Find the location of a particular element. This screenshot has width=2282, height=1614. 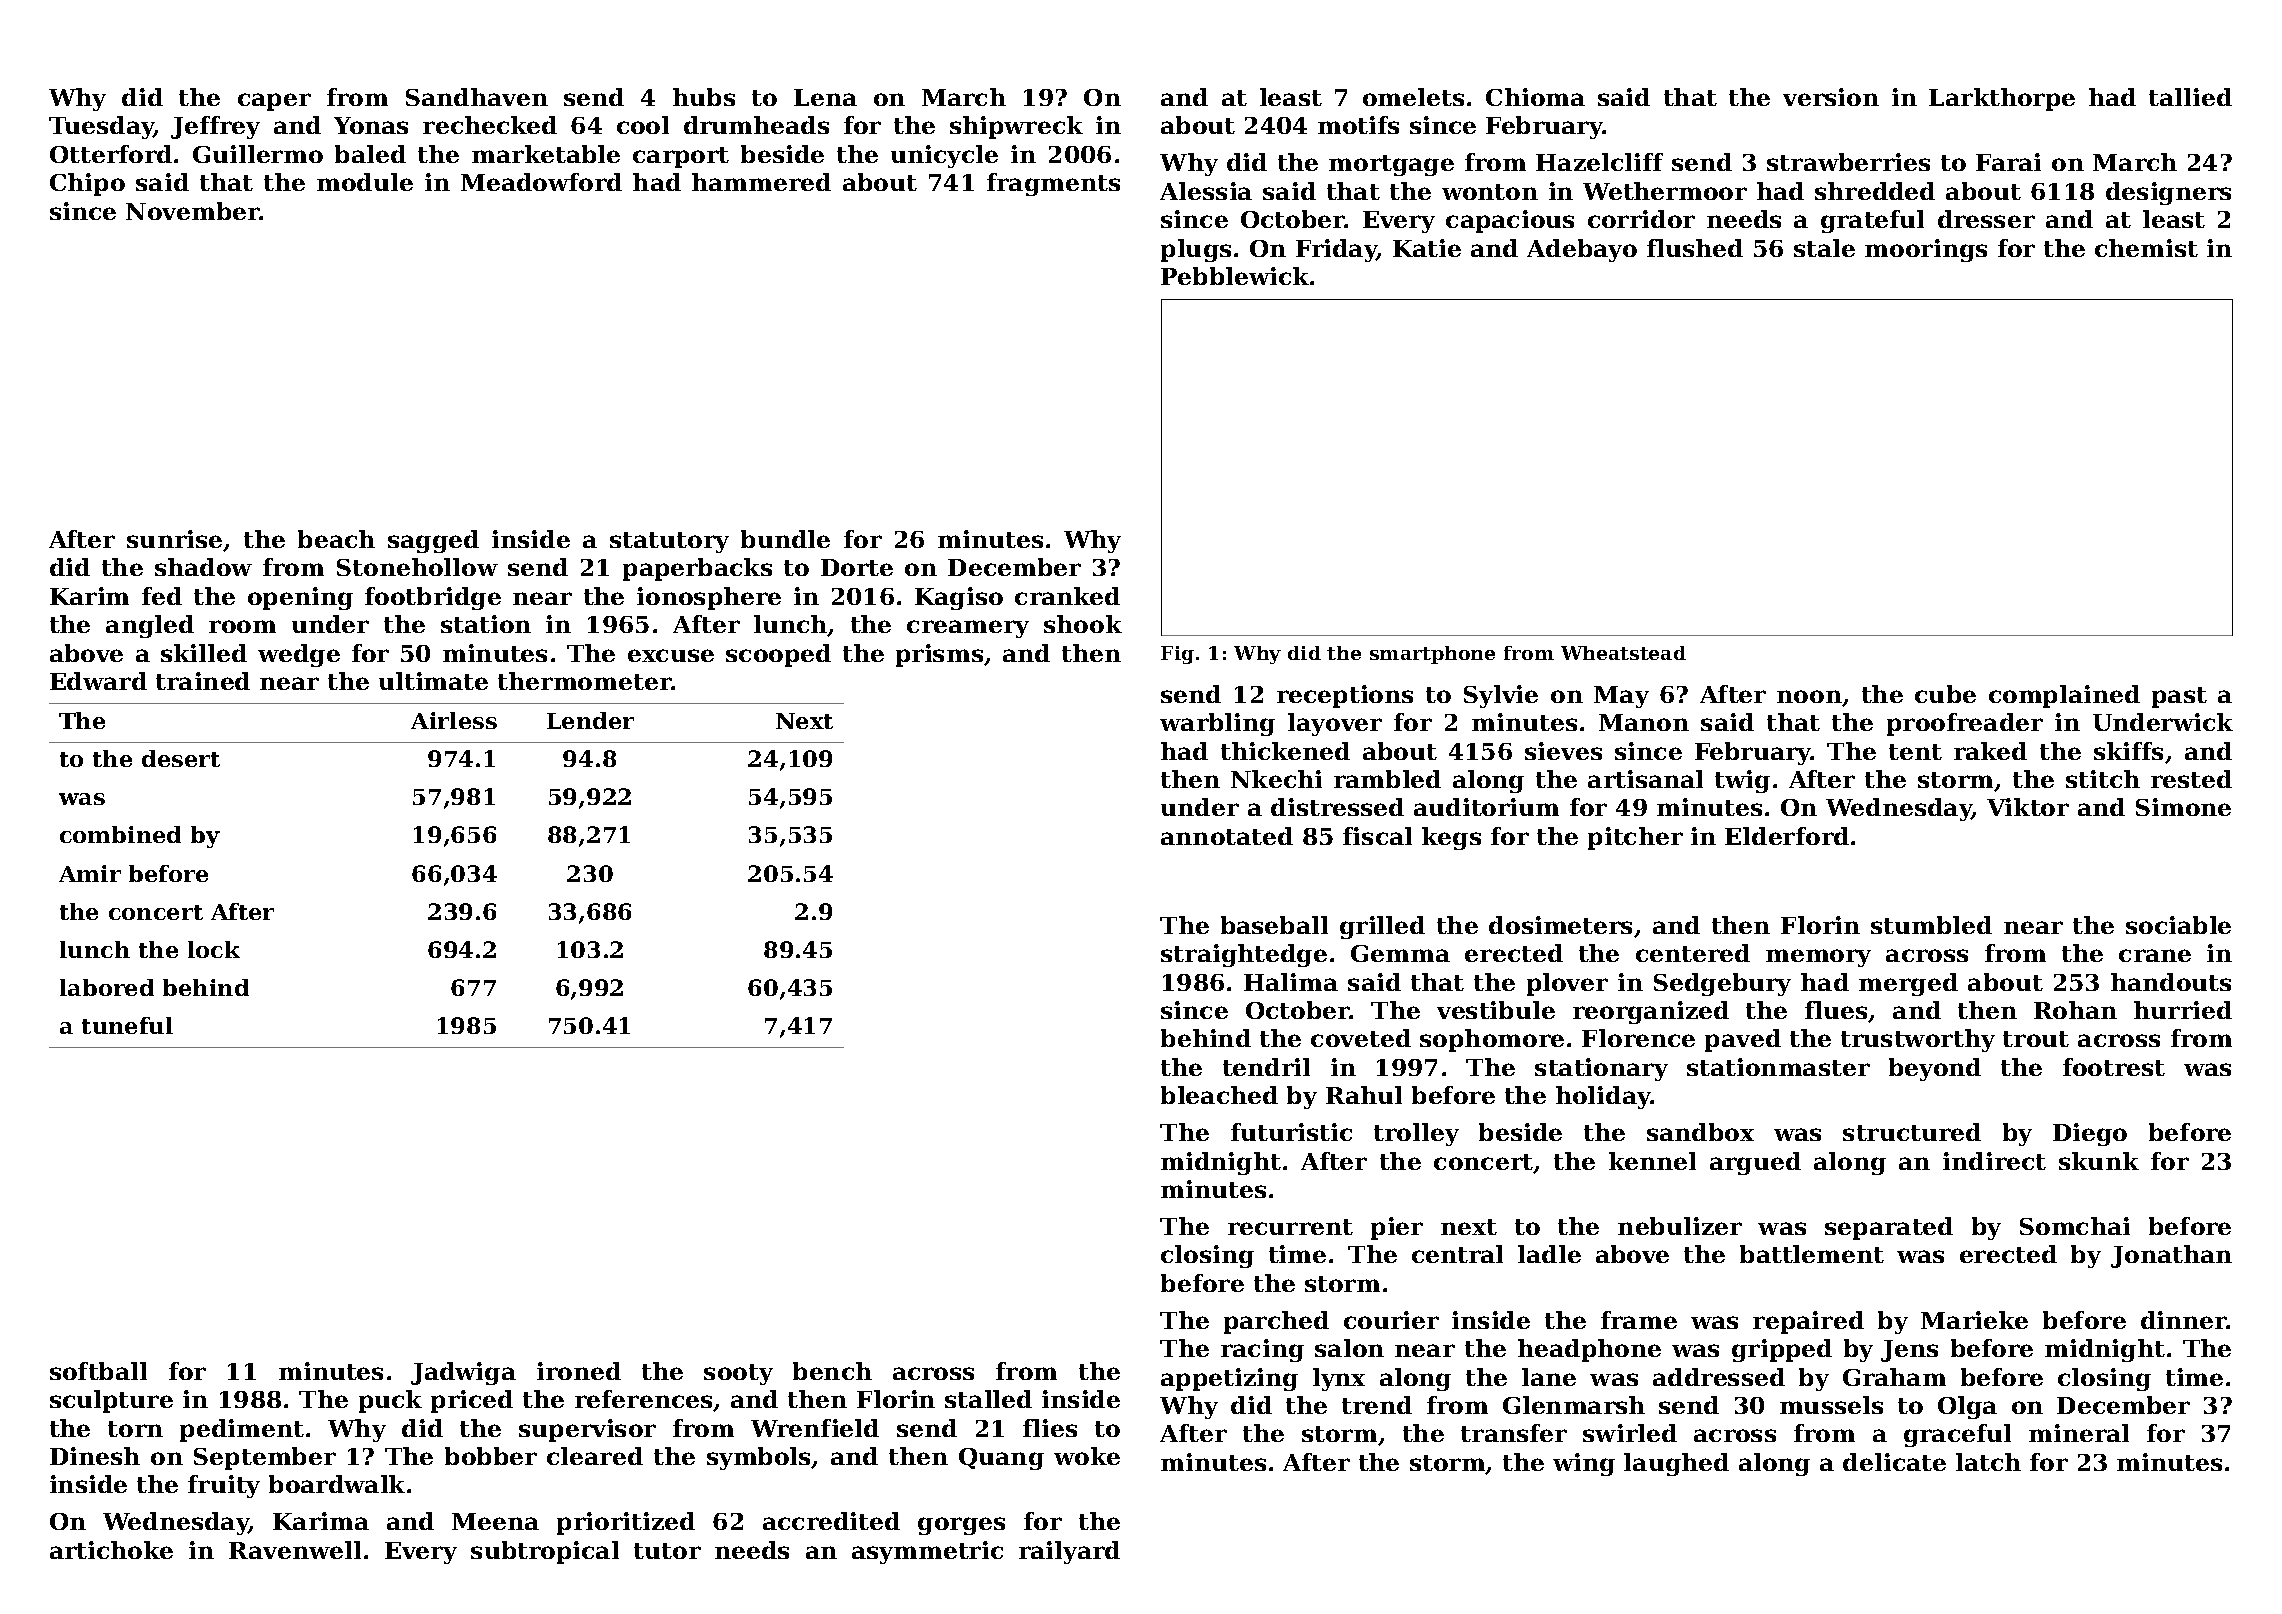

lock is located at coordinates (214, 949).
